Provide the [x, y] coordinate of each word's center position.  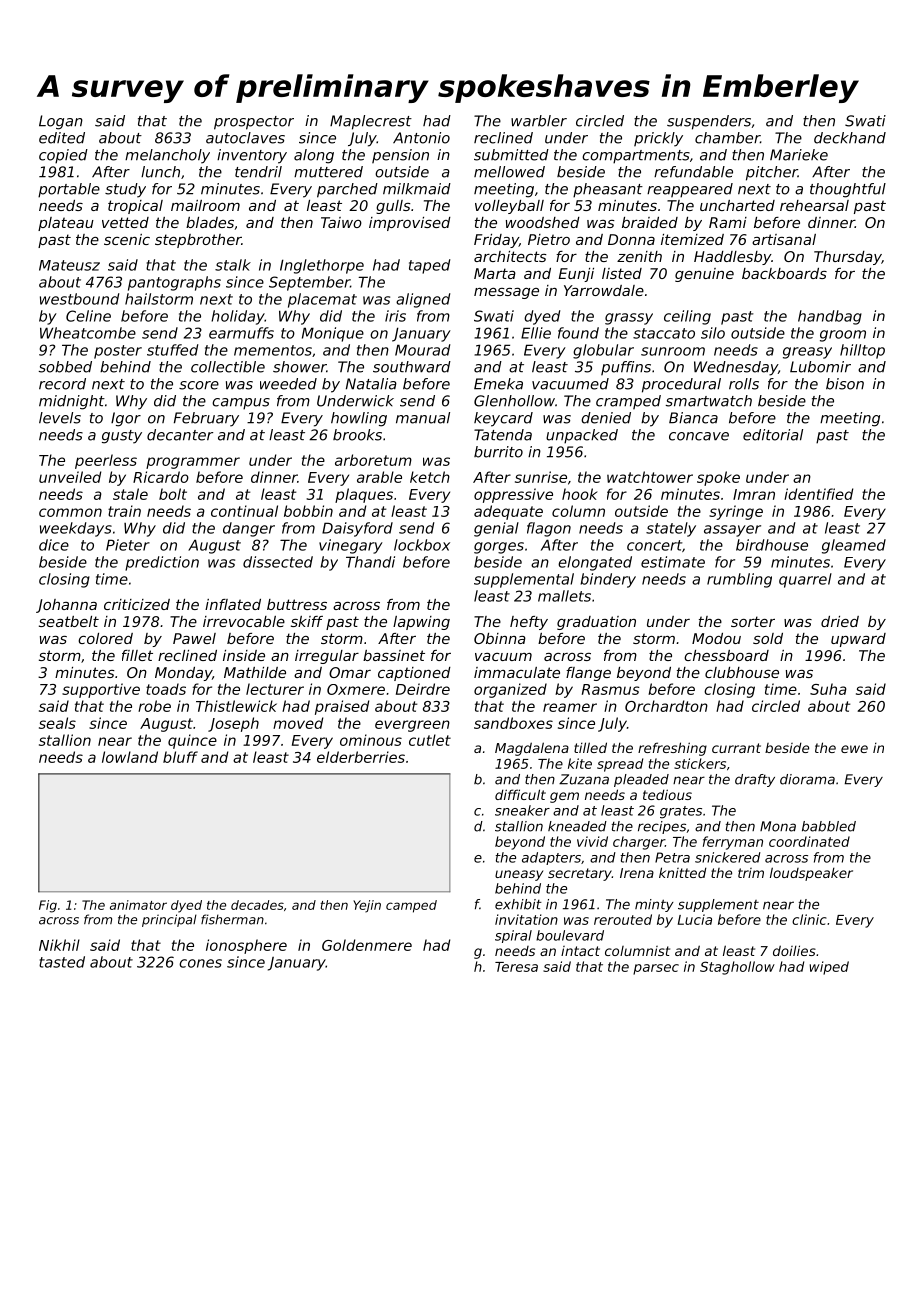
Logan [61, 122]
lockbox [422, 545]
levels [60, 418]
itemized [692, 239]
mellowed [509, 172]
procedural [681, 385]
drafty [755, 780]
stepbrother [198, 241]
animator [138, 905]
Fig [48, 906]
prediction [162, 563]
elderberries [361, 757]
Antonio [421, 138]
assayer [732, 531]
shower [299, 367]
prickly [658, 139]
